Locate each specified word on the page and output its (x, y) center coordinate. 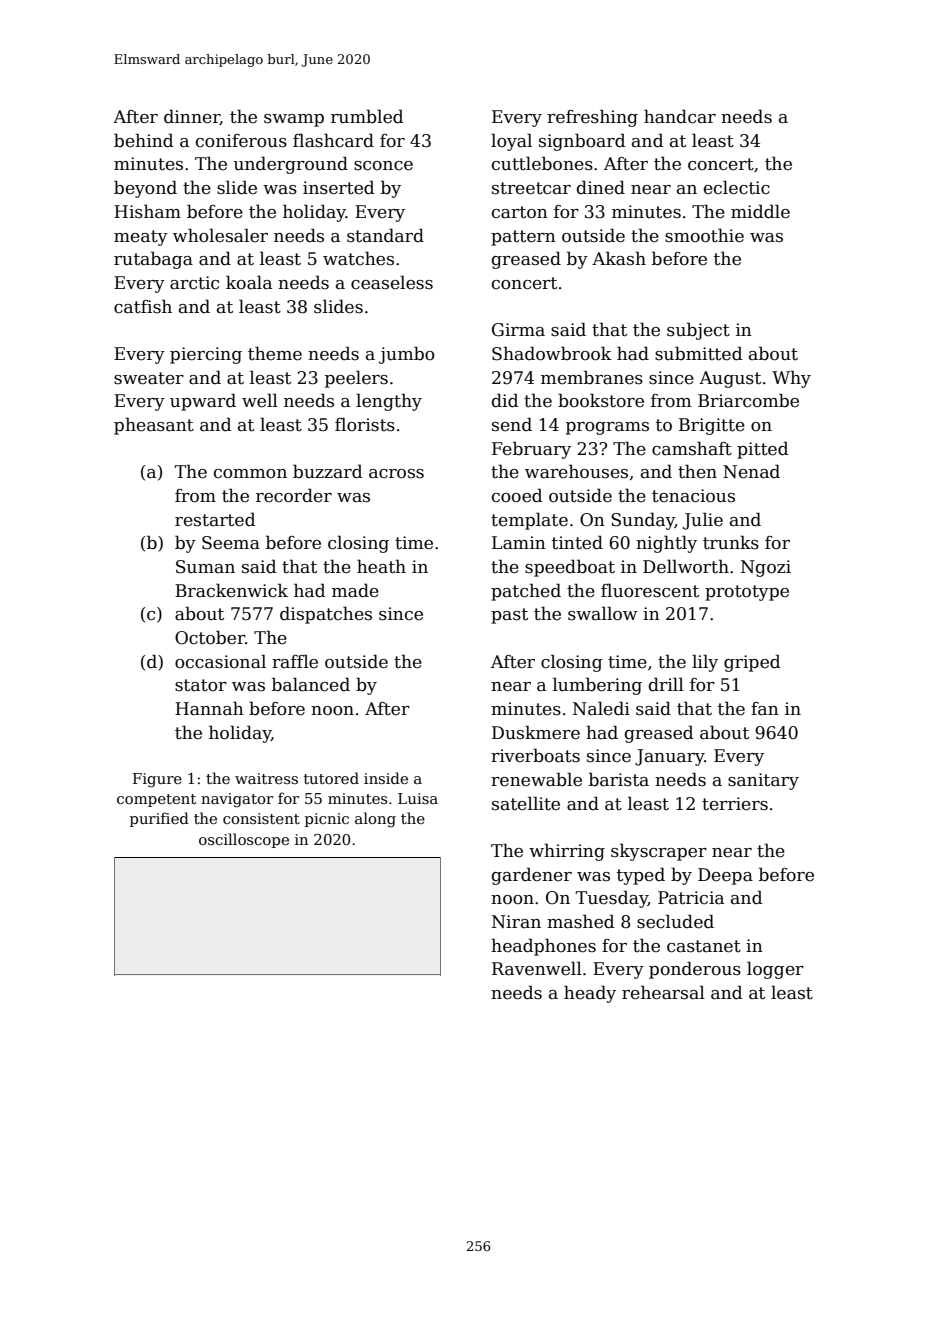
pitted (763, 450)
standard (385, 235)
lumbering (597, 686)
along (375, 819)
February (531, 450)
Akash (619, 258)
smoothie (704, 235)
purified (159, 819)
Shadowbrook (552, 353)
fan (765, 709)
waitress (266, 778)
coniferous (241, 141)
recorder (294, 495)
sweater (149, 378)
